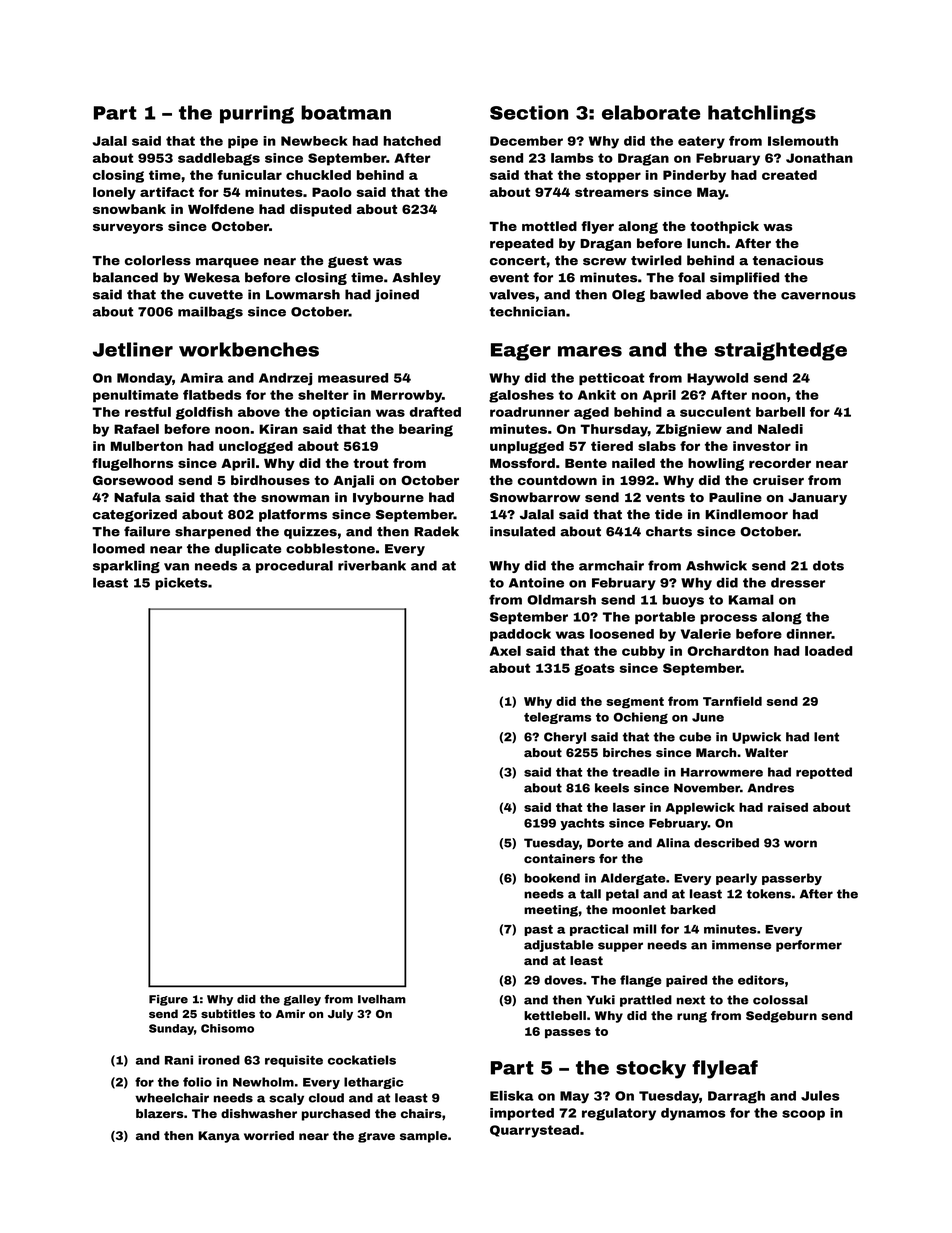 The width and height of the document is (952, 1233). I want to click on sharpened, so click(213, 532).
